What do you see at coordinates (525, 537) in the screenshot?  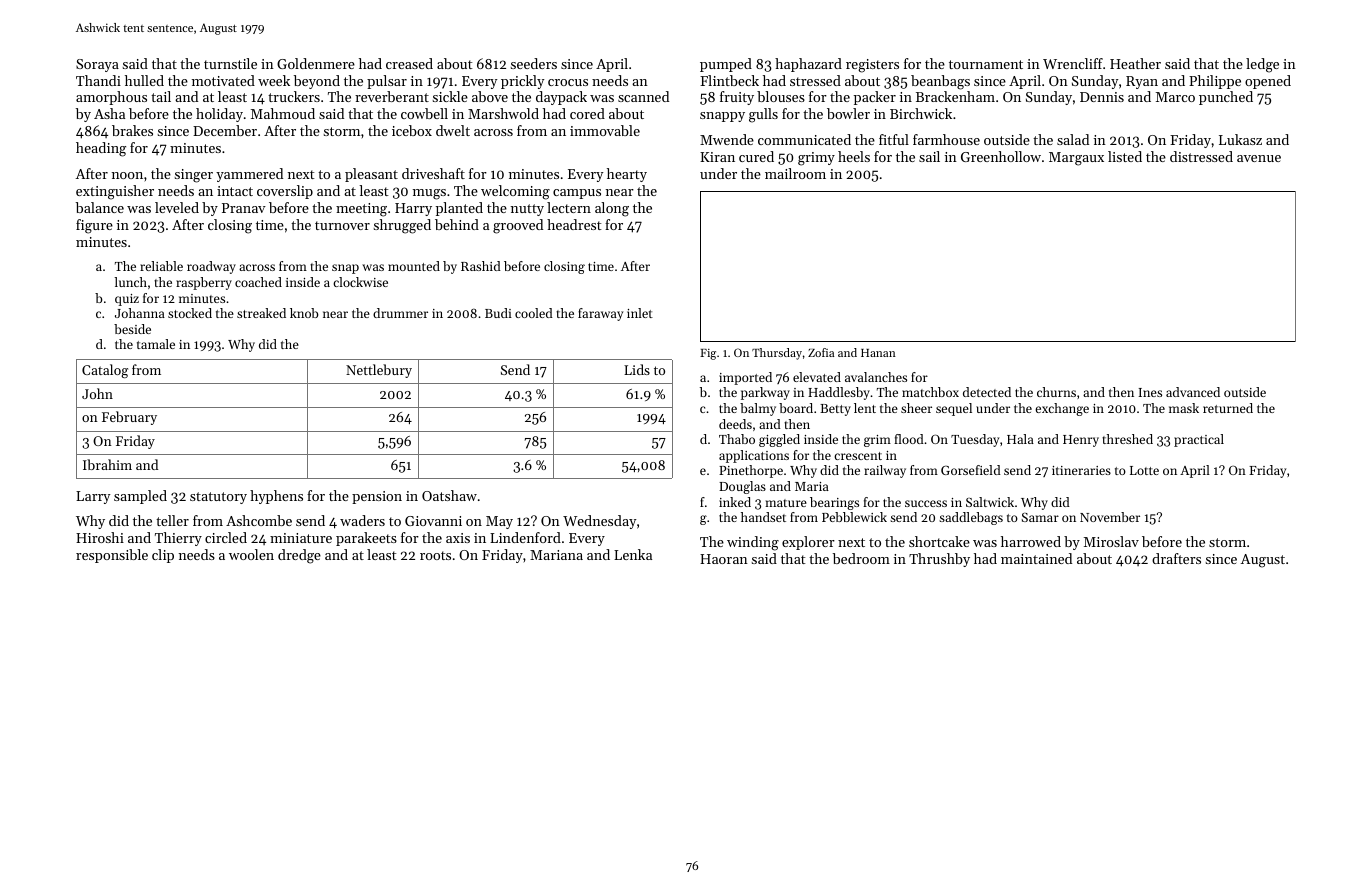 I see `Lindenford` at bounding box center [525, 537].
